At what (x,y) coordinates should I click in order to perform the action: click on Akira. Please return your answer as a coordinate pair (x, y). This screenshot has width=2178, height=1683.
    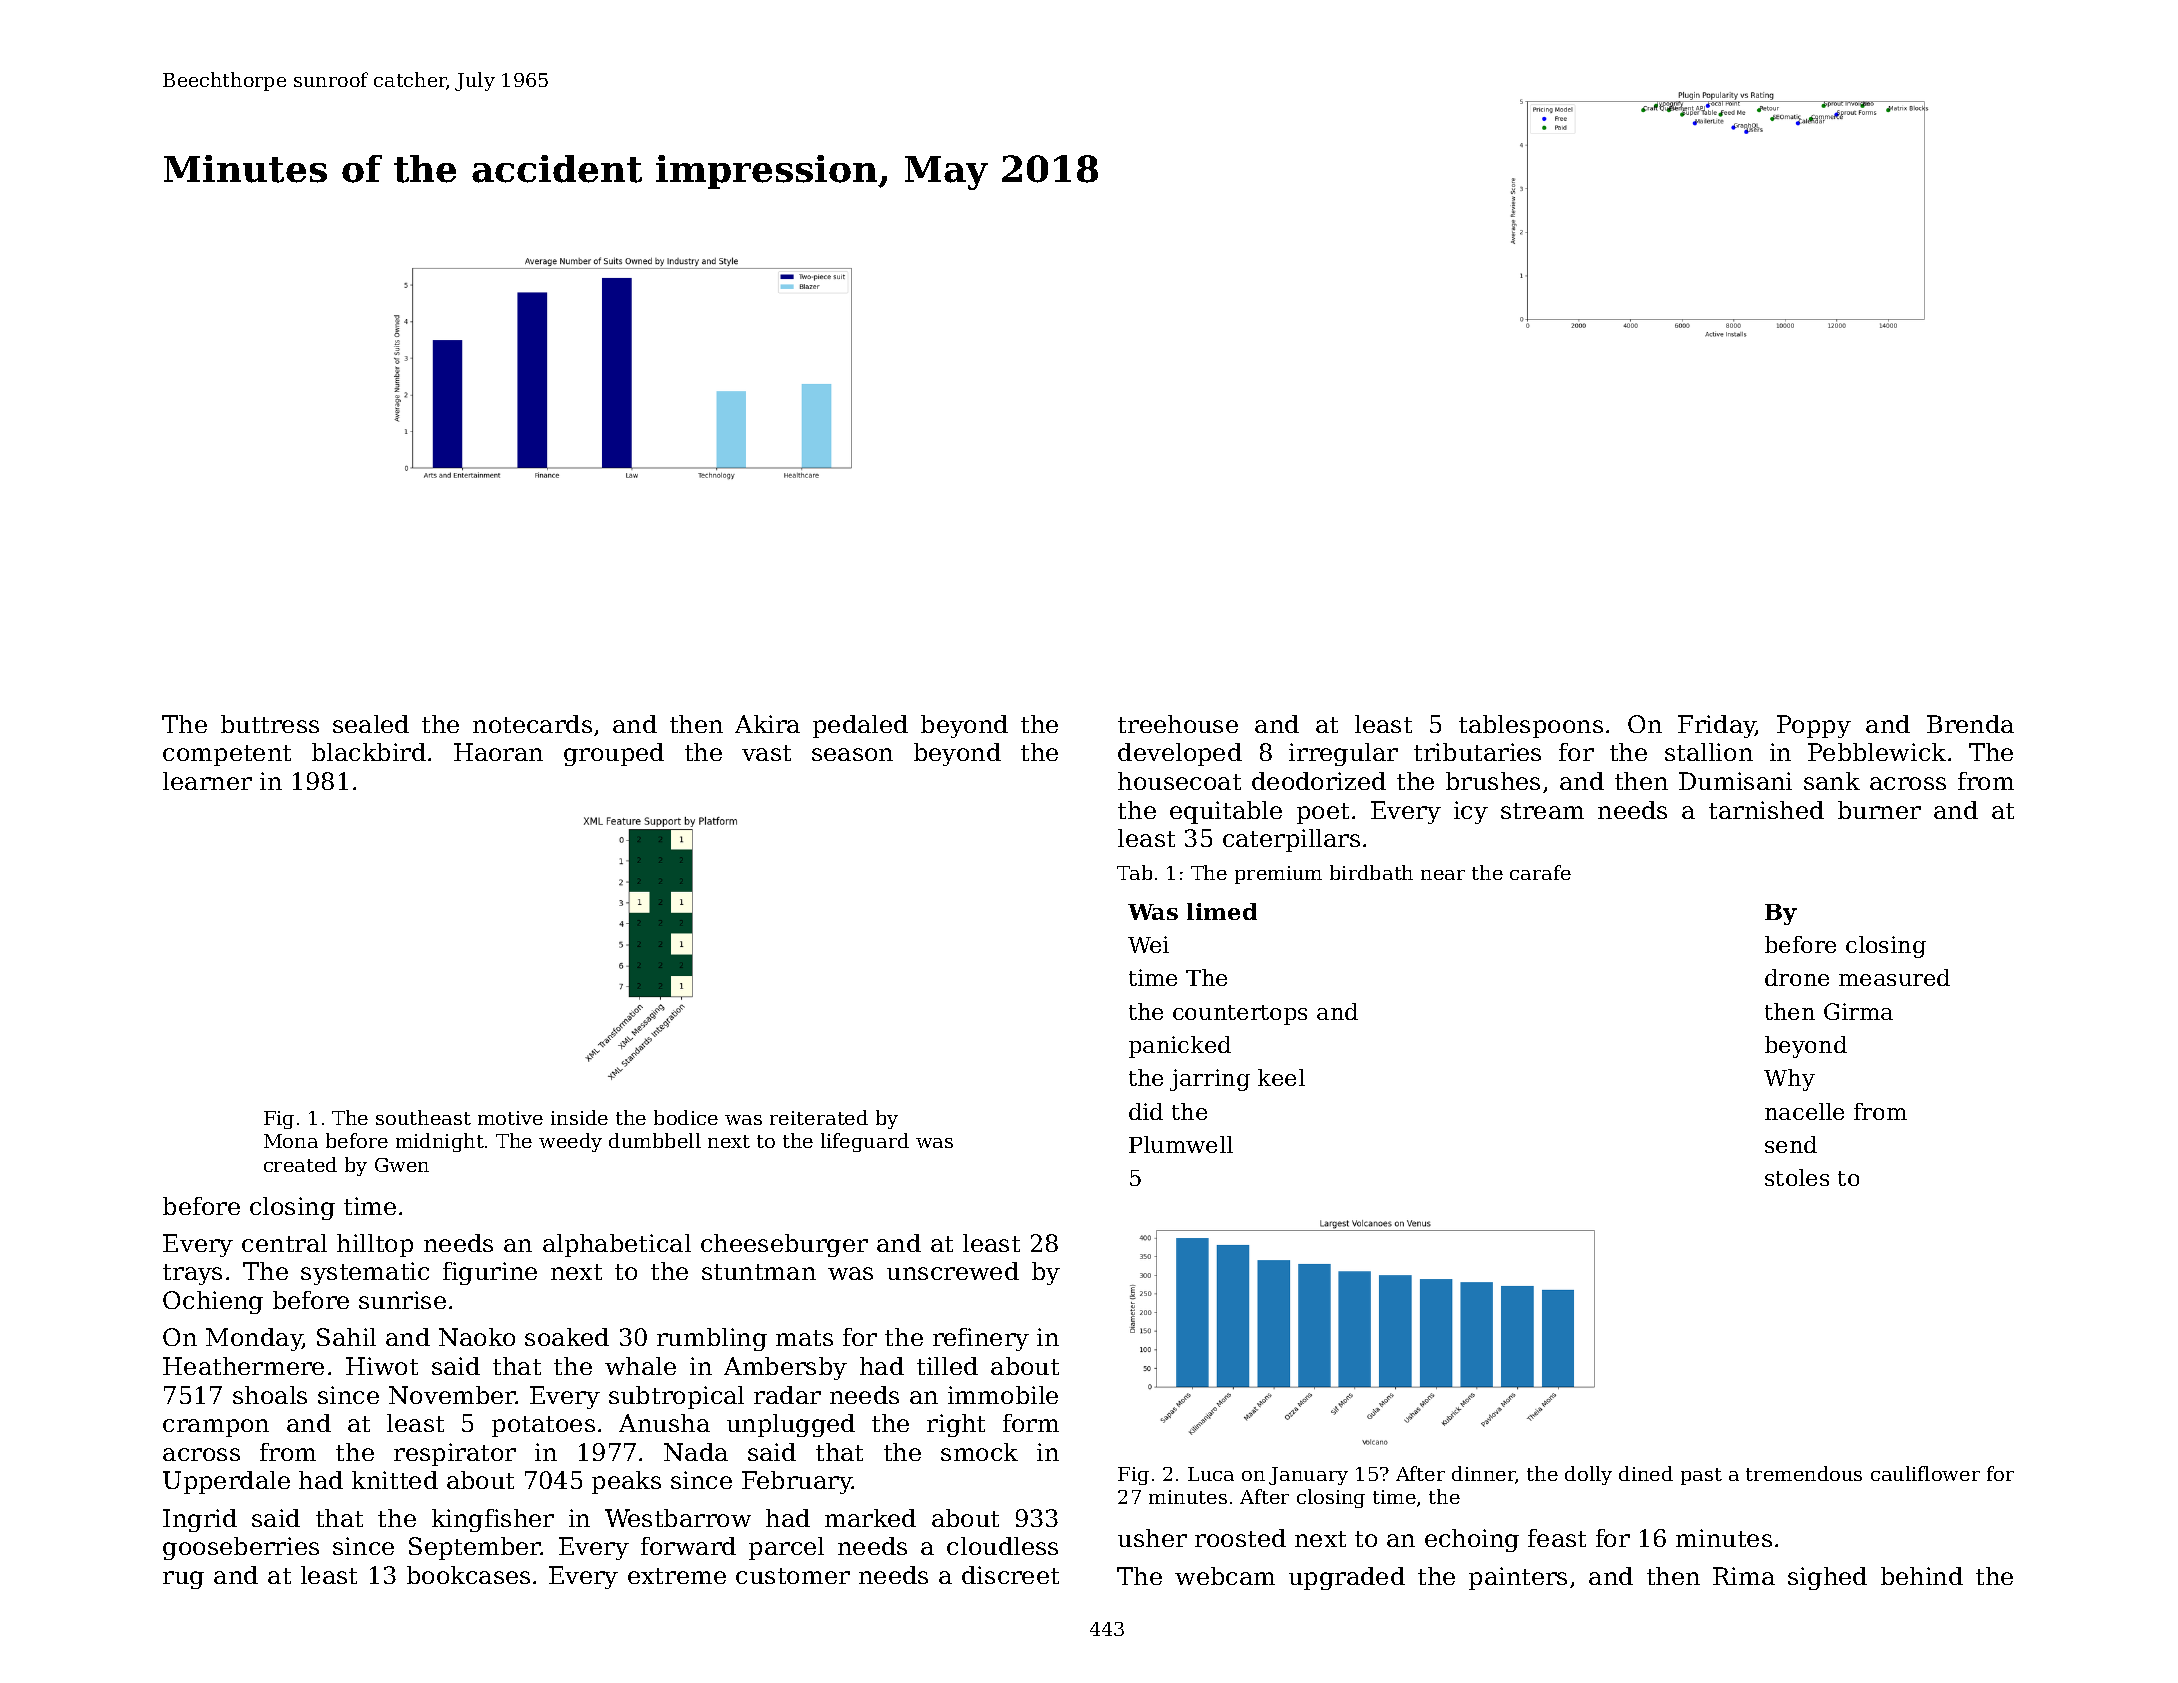
    Looking at the image, I should click on (767, 724).
